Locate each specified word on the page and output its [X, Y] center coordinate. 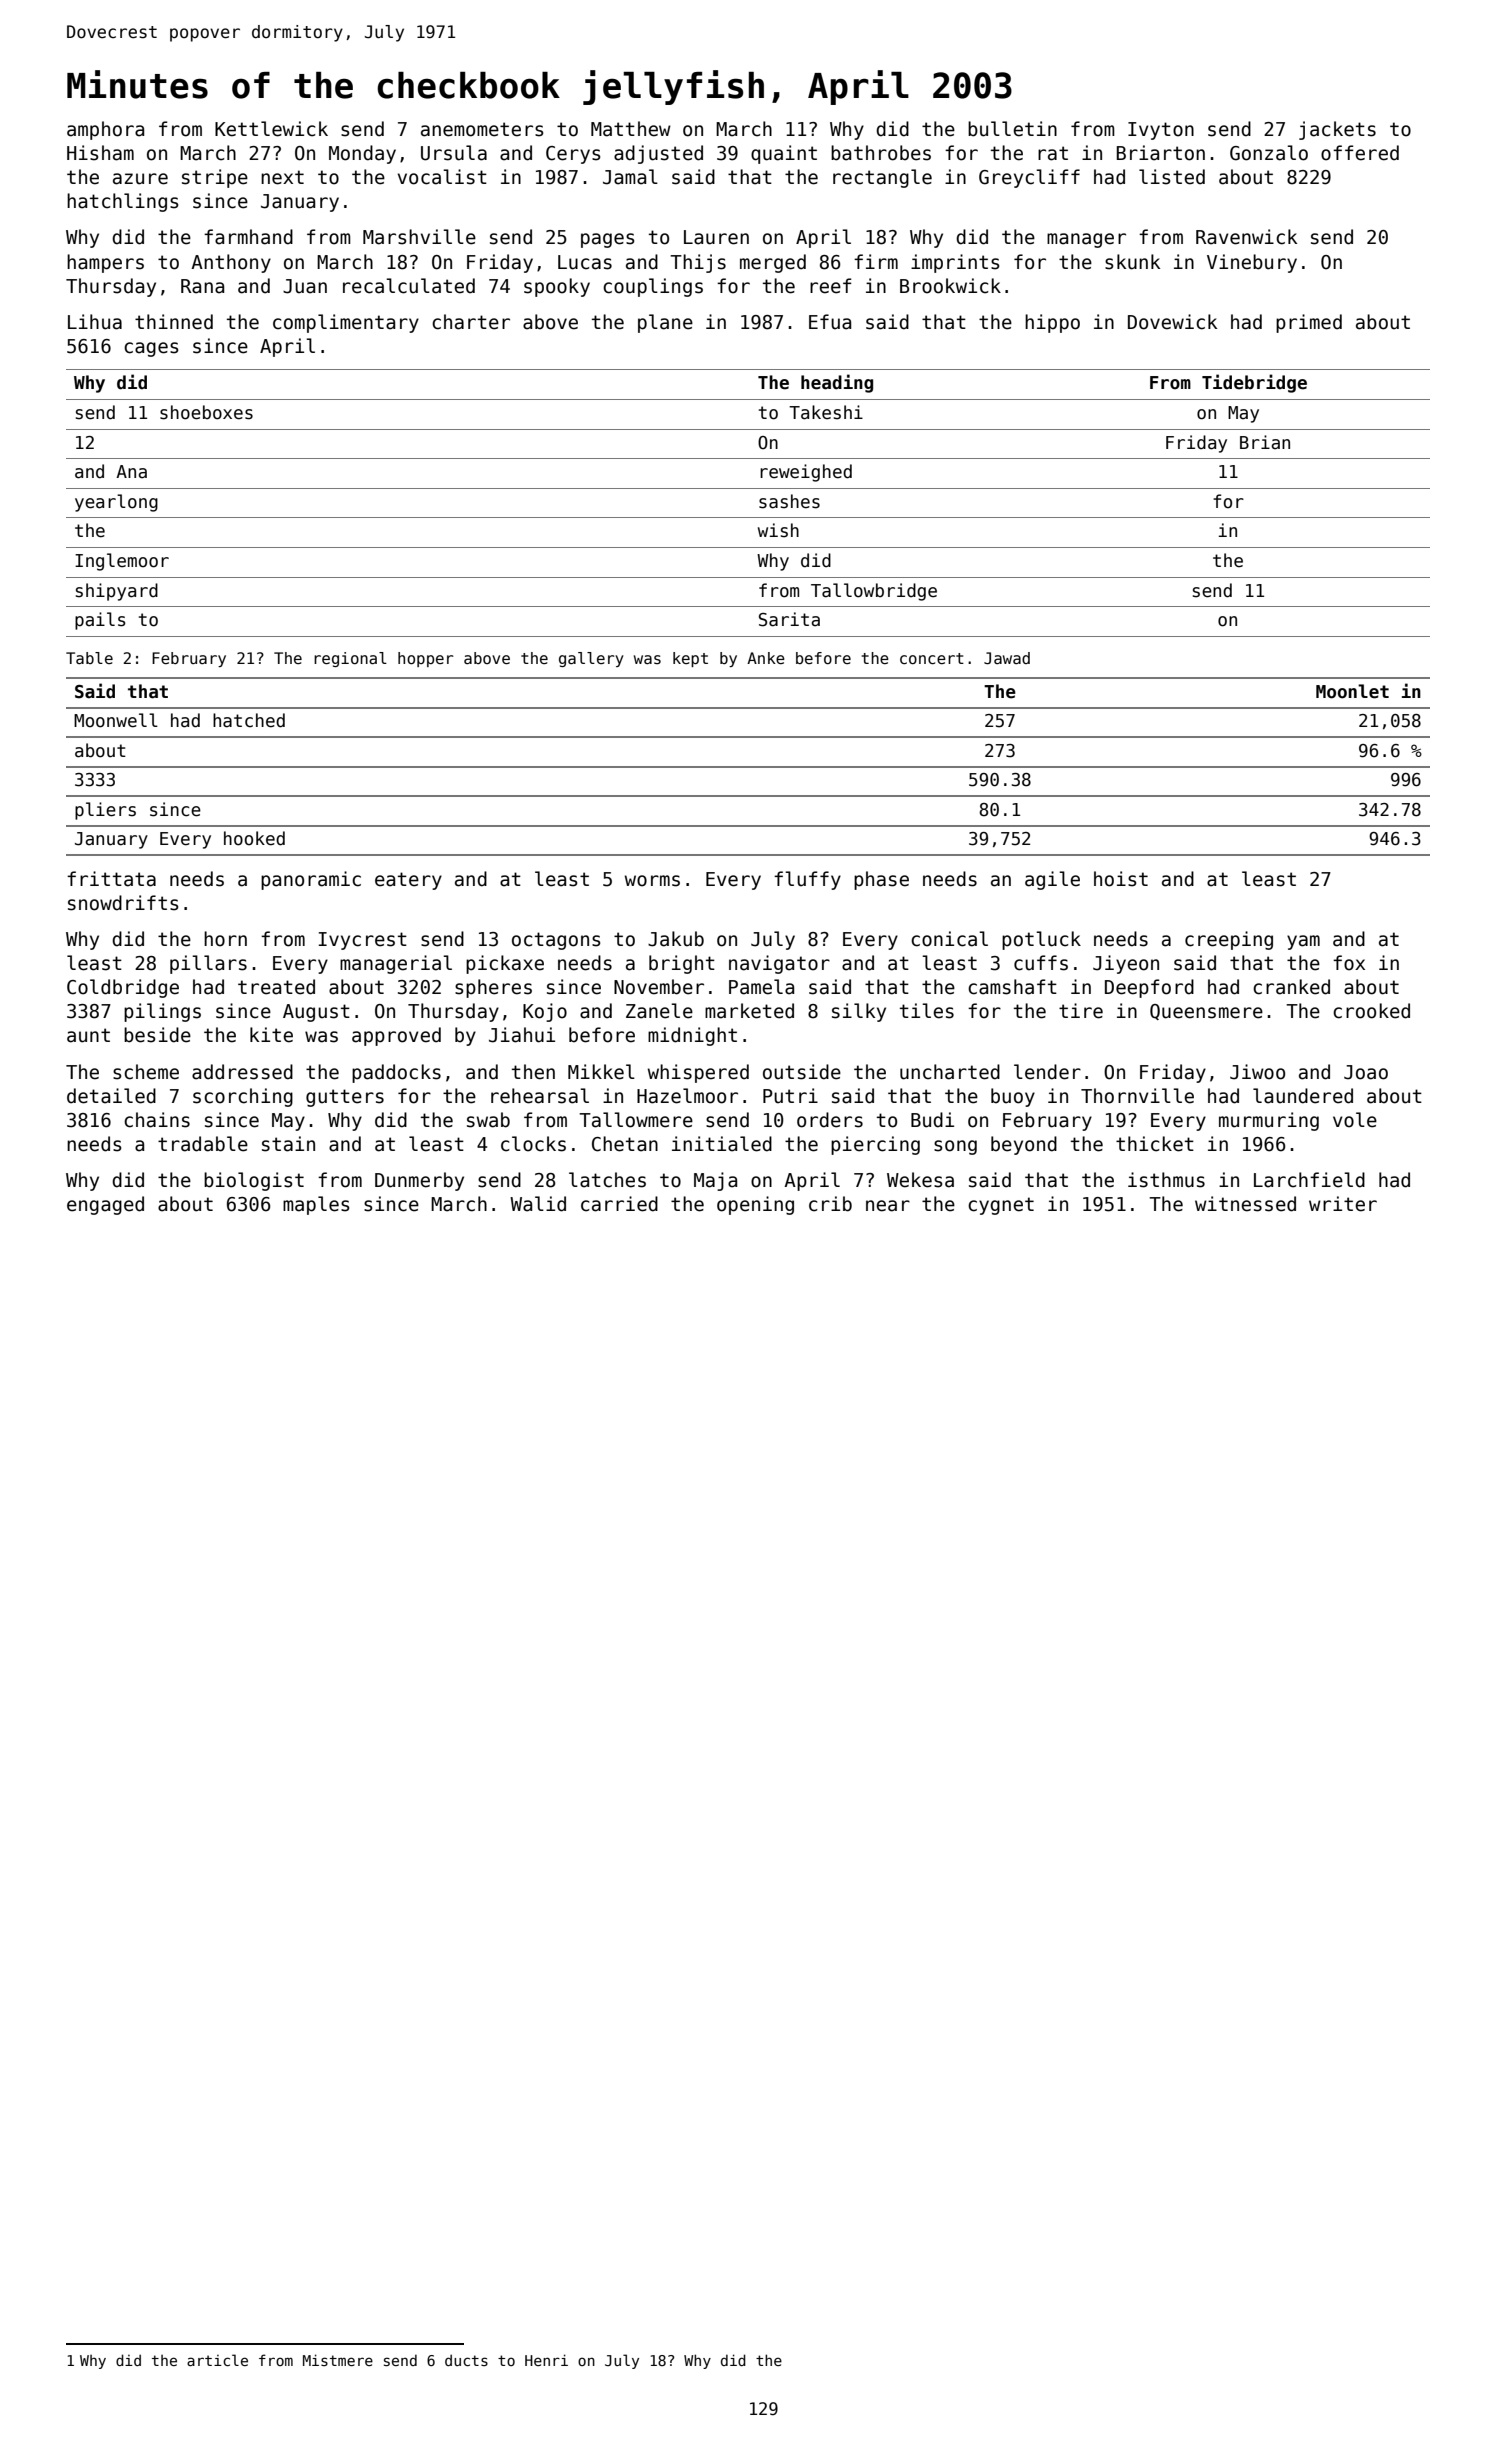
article [217, 2360]
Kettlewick [271, 129]
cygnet [1001, 1206]
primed [1309, 323]
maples [316, 1205]
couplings [653, 287]
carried [619, 1204]
